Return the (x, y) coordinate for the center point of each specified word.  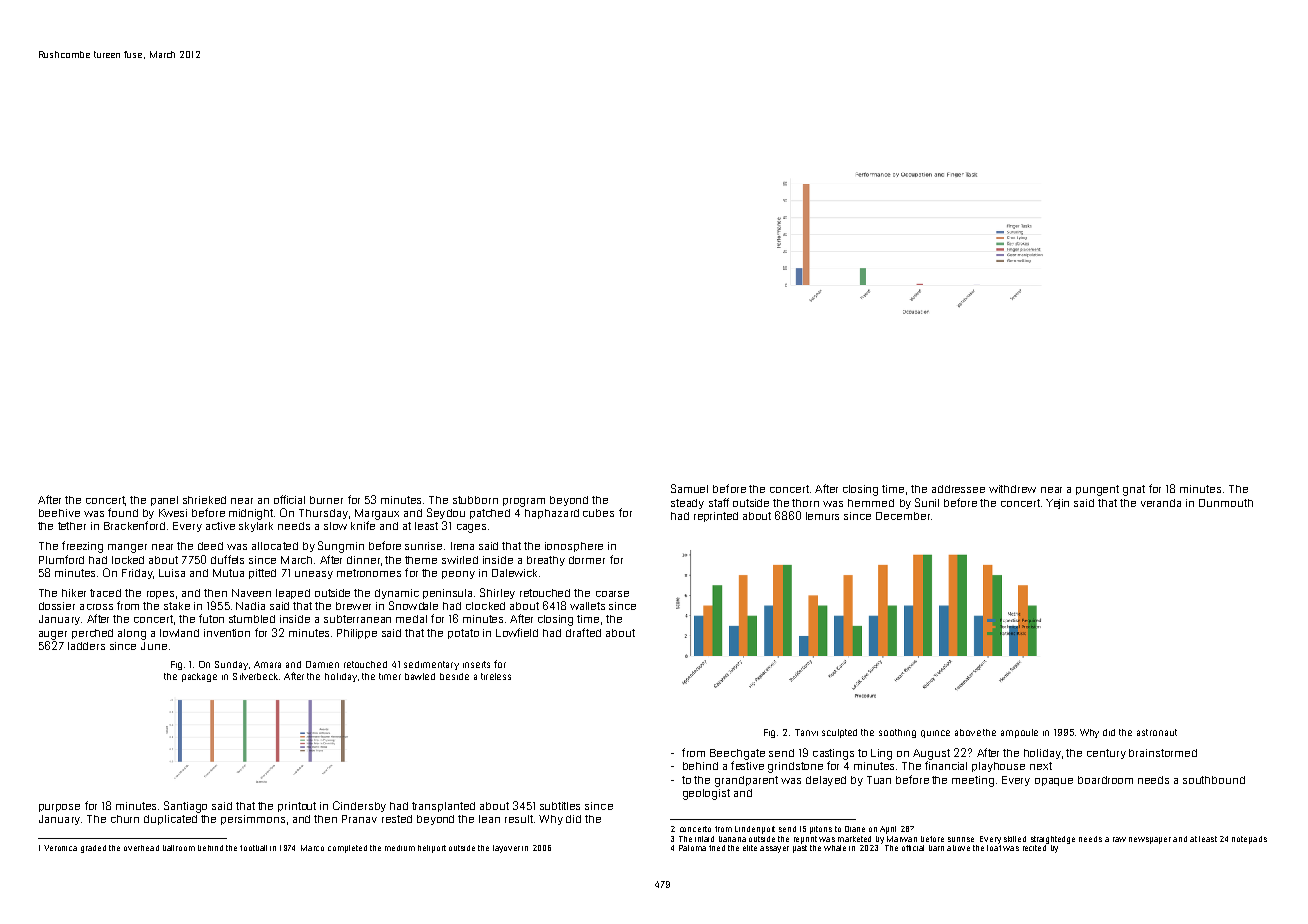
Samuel (689, 488)
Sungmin (341, 547)
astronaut (1157, 732)
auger (53, 635)
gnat (1134, 490)
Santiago (185, 807)
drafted (583, 632)
